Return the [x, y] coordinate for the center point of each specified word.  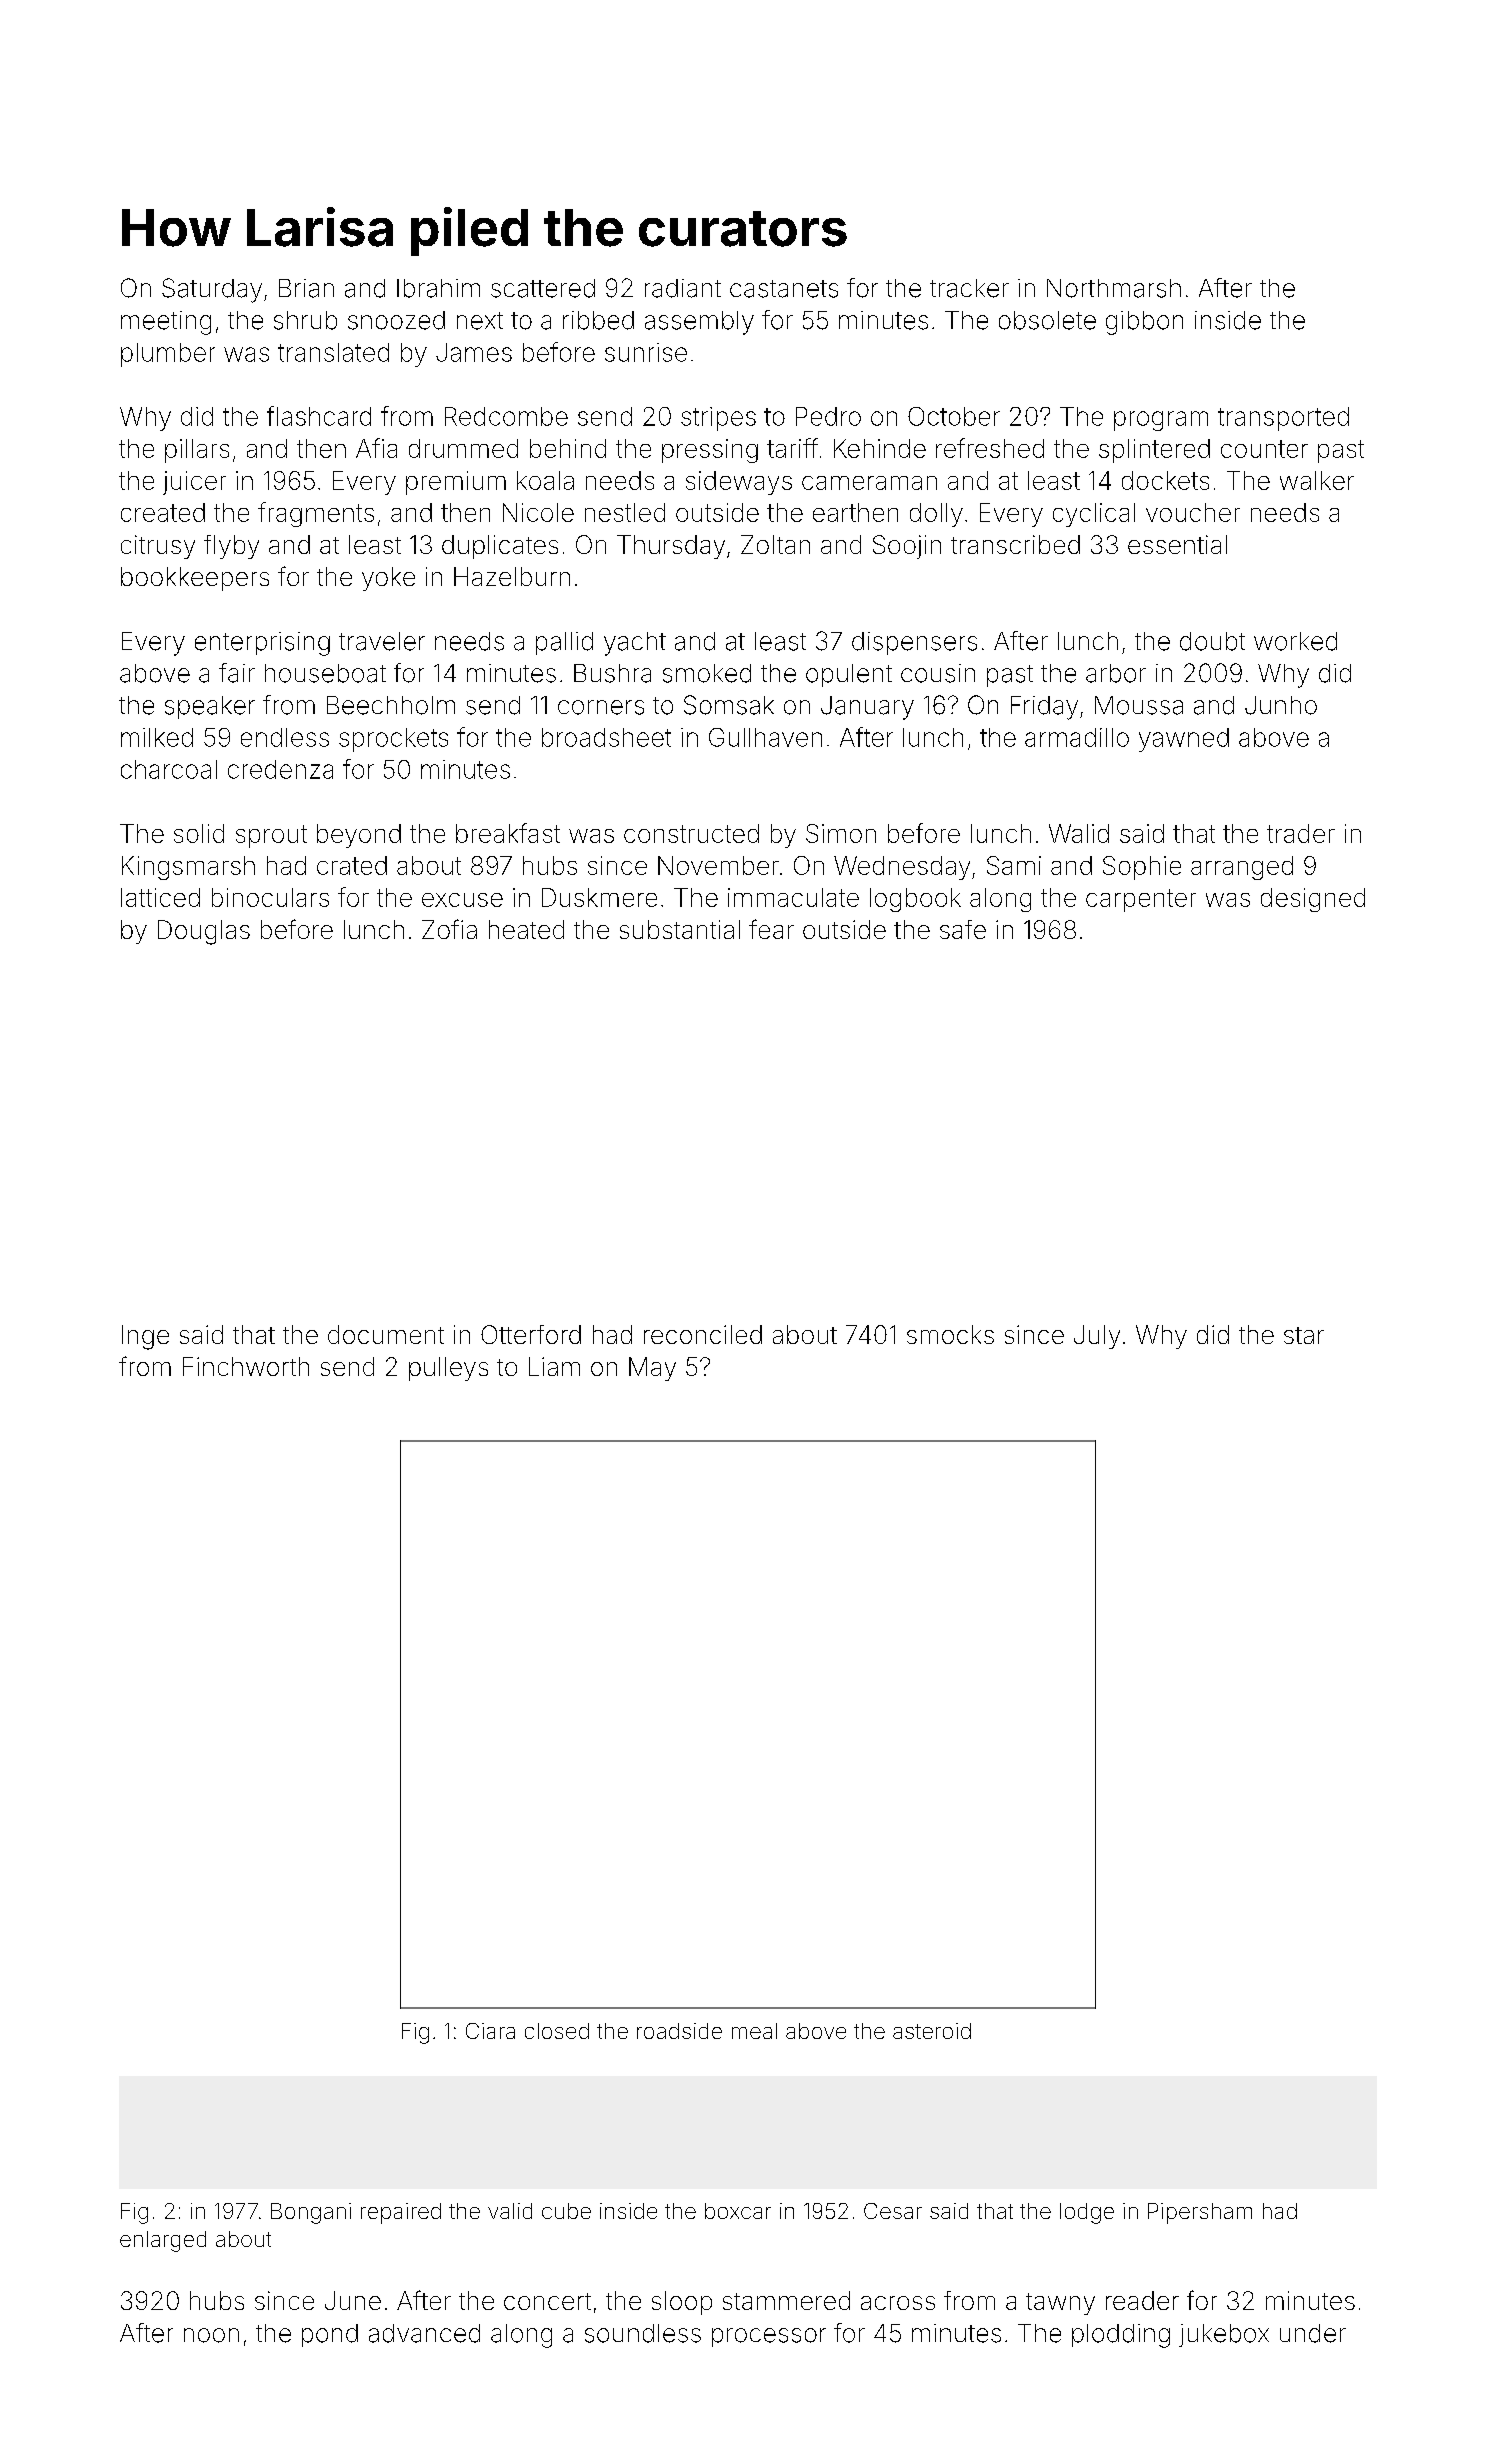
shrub [305, 320]
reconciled [703, 1334]
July [1097, 1337]
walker [1317, 480]
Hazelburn [512, 576]
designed [1313, 900]
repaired [401, 2213]
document [386, 1334]
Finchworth [246, 1366]
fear [771, 929]
